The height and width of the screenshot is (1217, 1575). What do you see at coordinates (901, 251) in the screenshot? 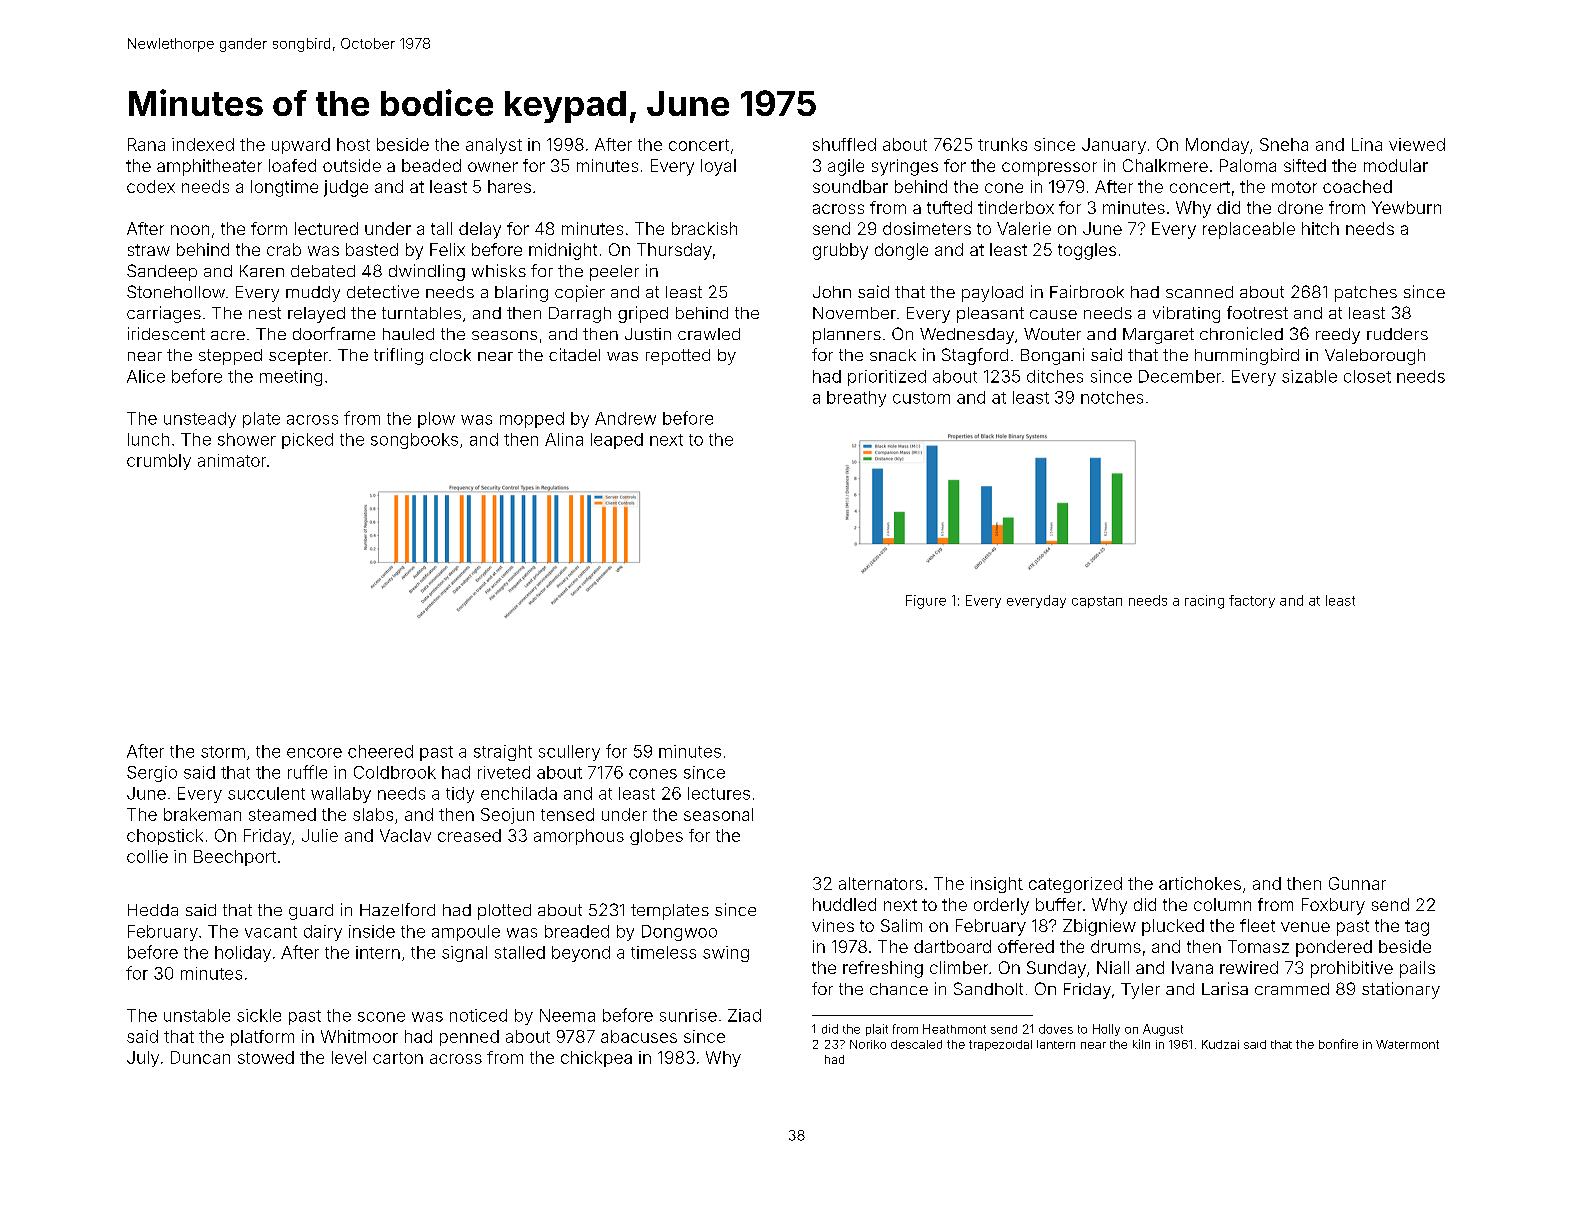
I see `dongle` at bounding box center [901, 251].
